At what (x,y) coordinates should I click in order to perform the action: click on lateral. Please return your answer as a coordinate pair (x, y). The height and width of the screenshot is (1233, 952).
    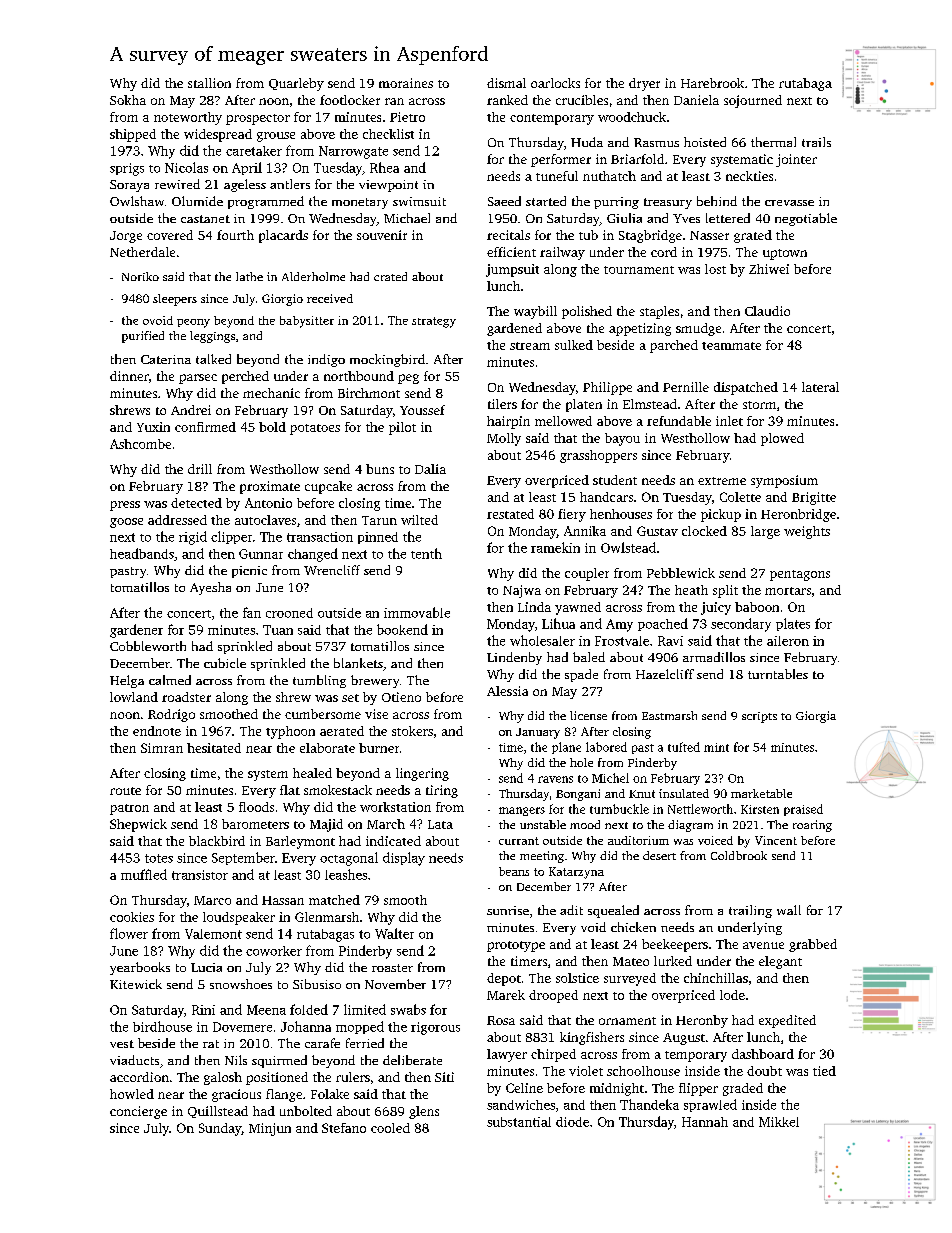
    Looking at the image, I should click on (820, 387).
